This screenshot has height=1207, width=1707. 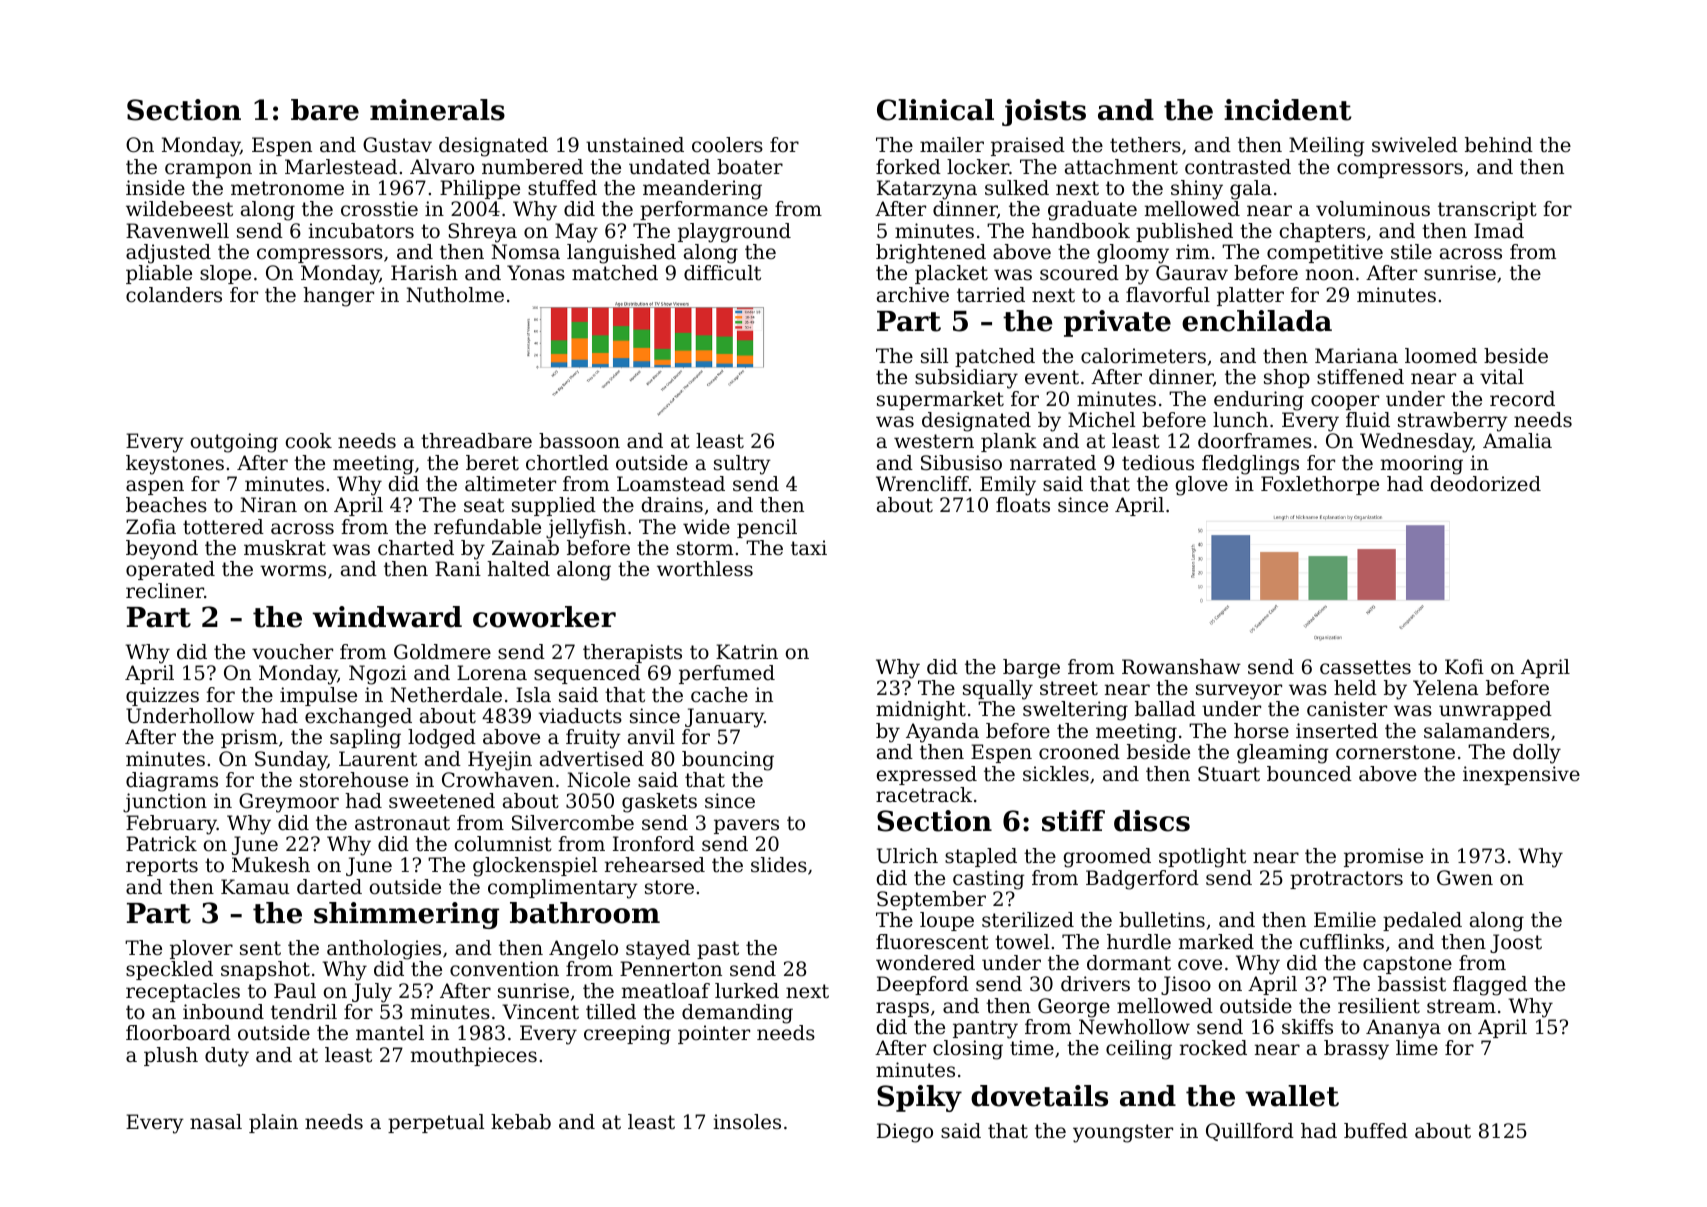 I want to click on gala, so click(x=1251, y=190).
